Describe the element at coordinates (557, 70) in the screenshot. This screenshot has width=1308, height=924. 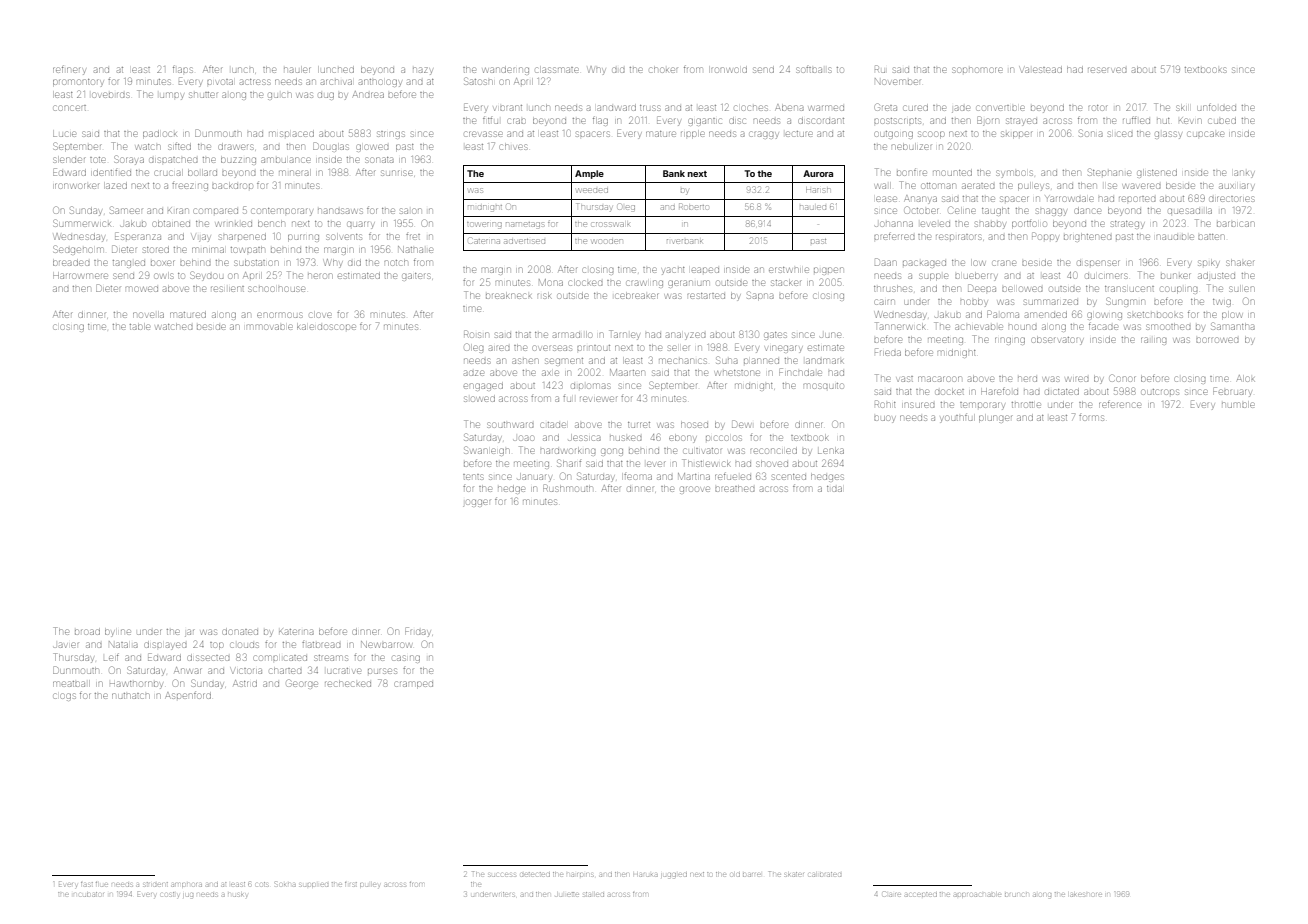
I see `classmate` at that location.
